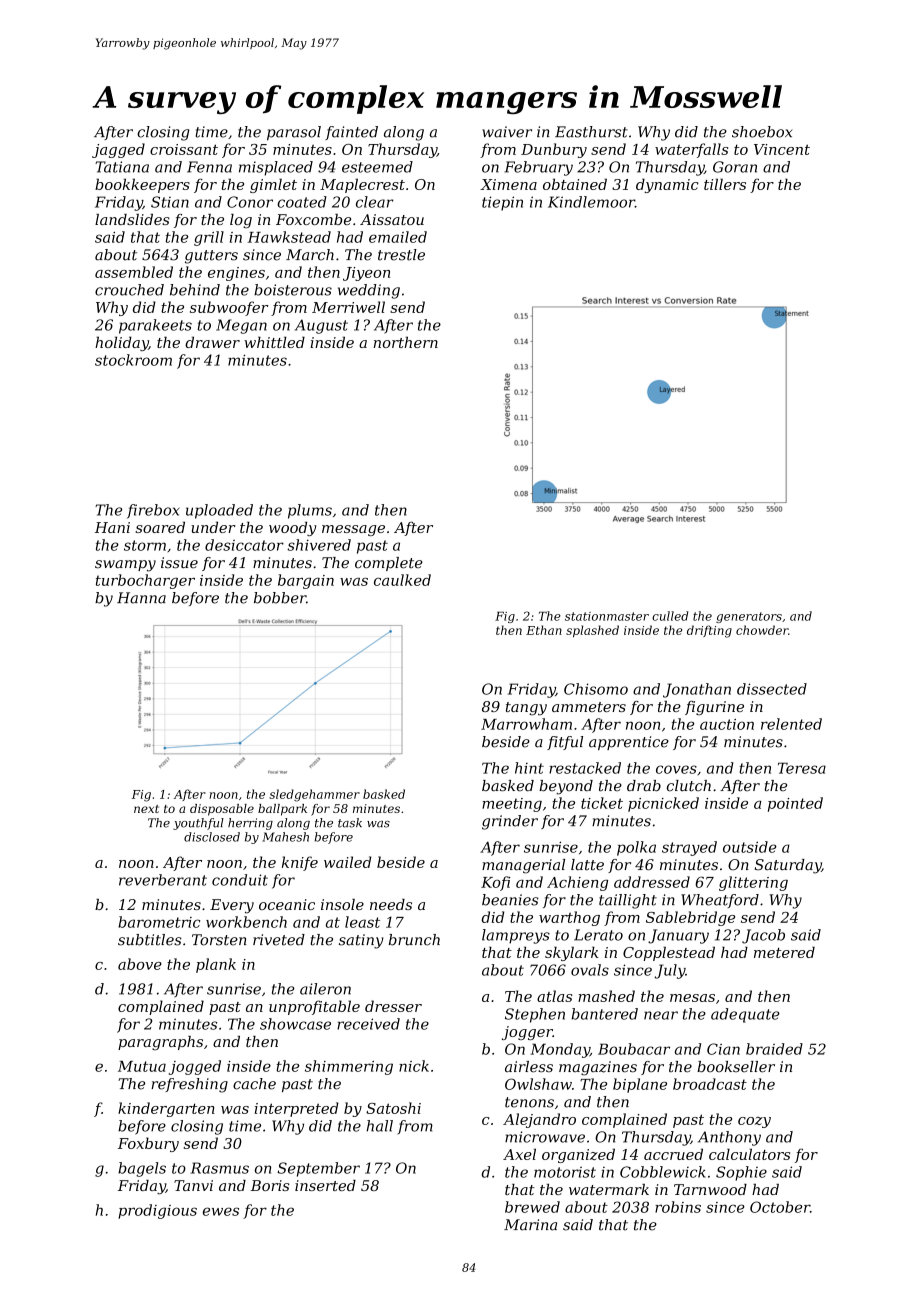 The image size is (924, 1308). I want to click on task, so click(350, 823).
